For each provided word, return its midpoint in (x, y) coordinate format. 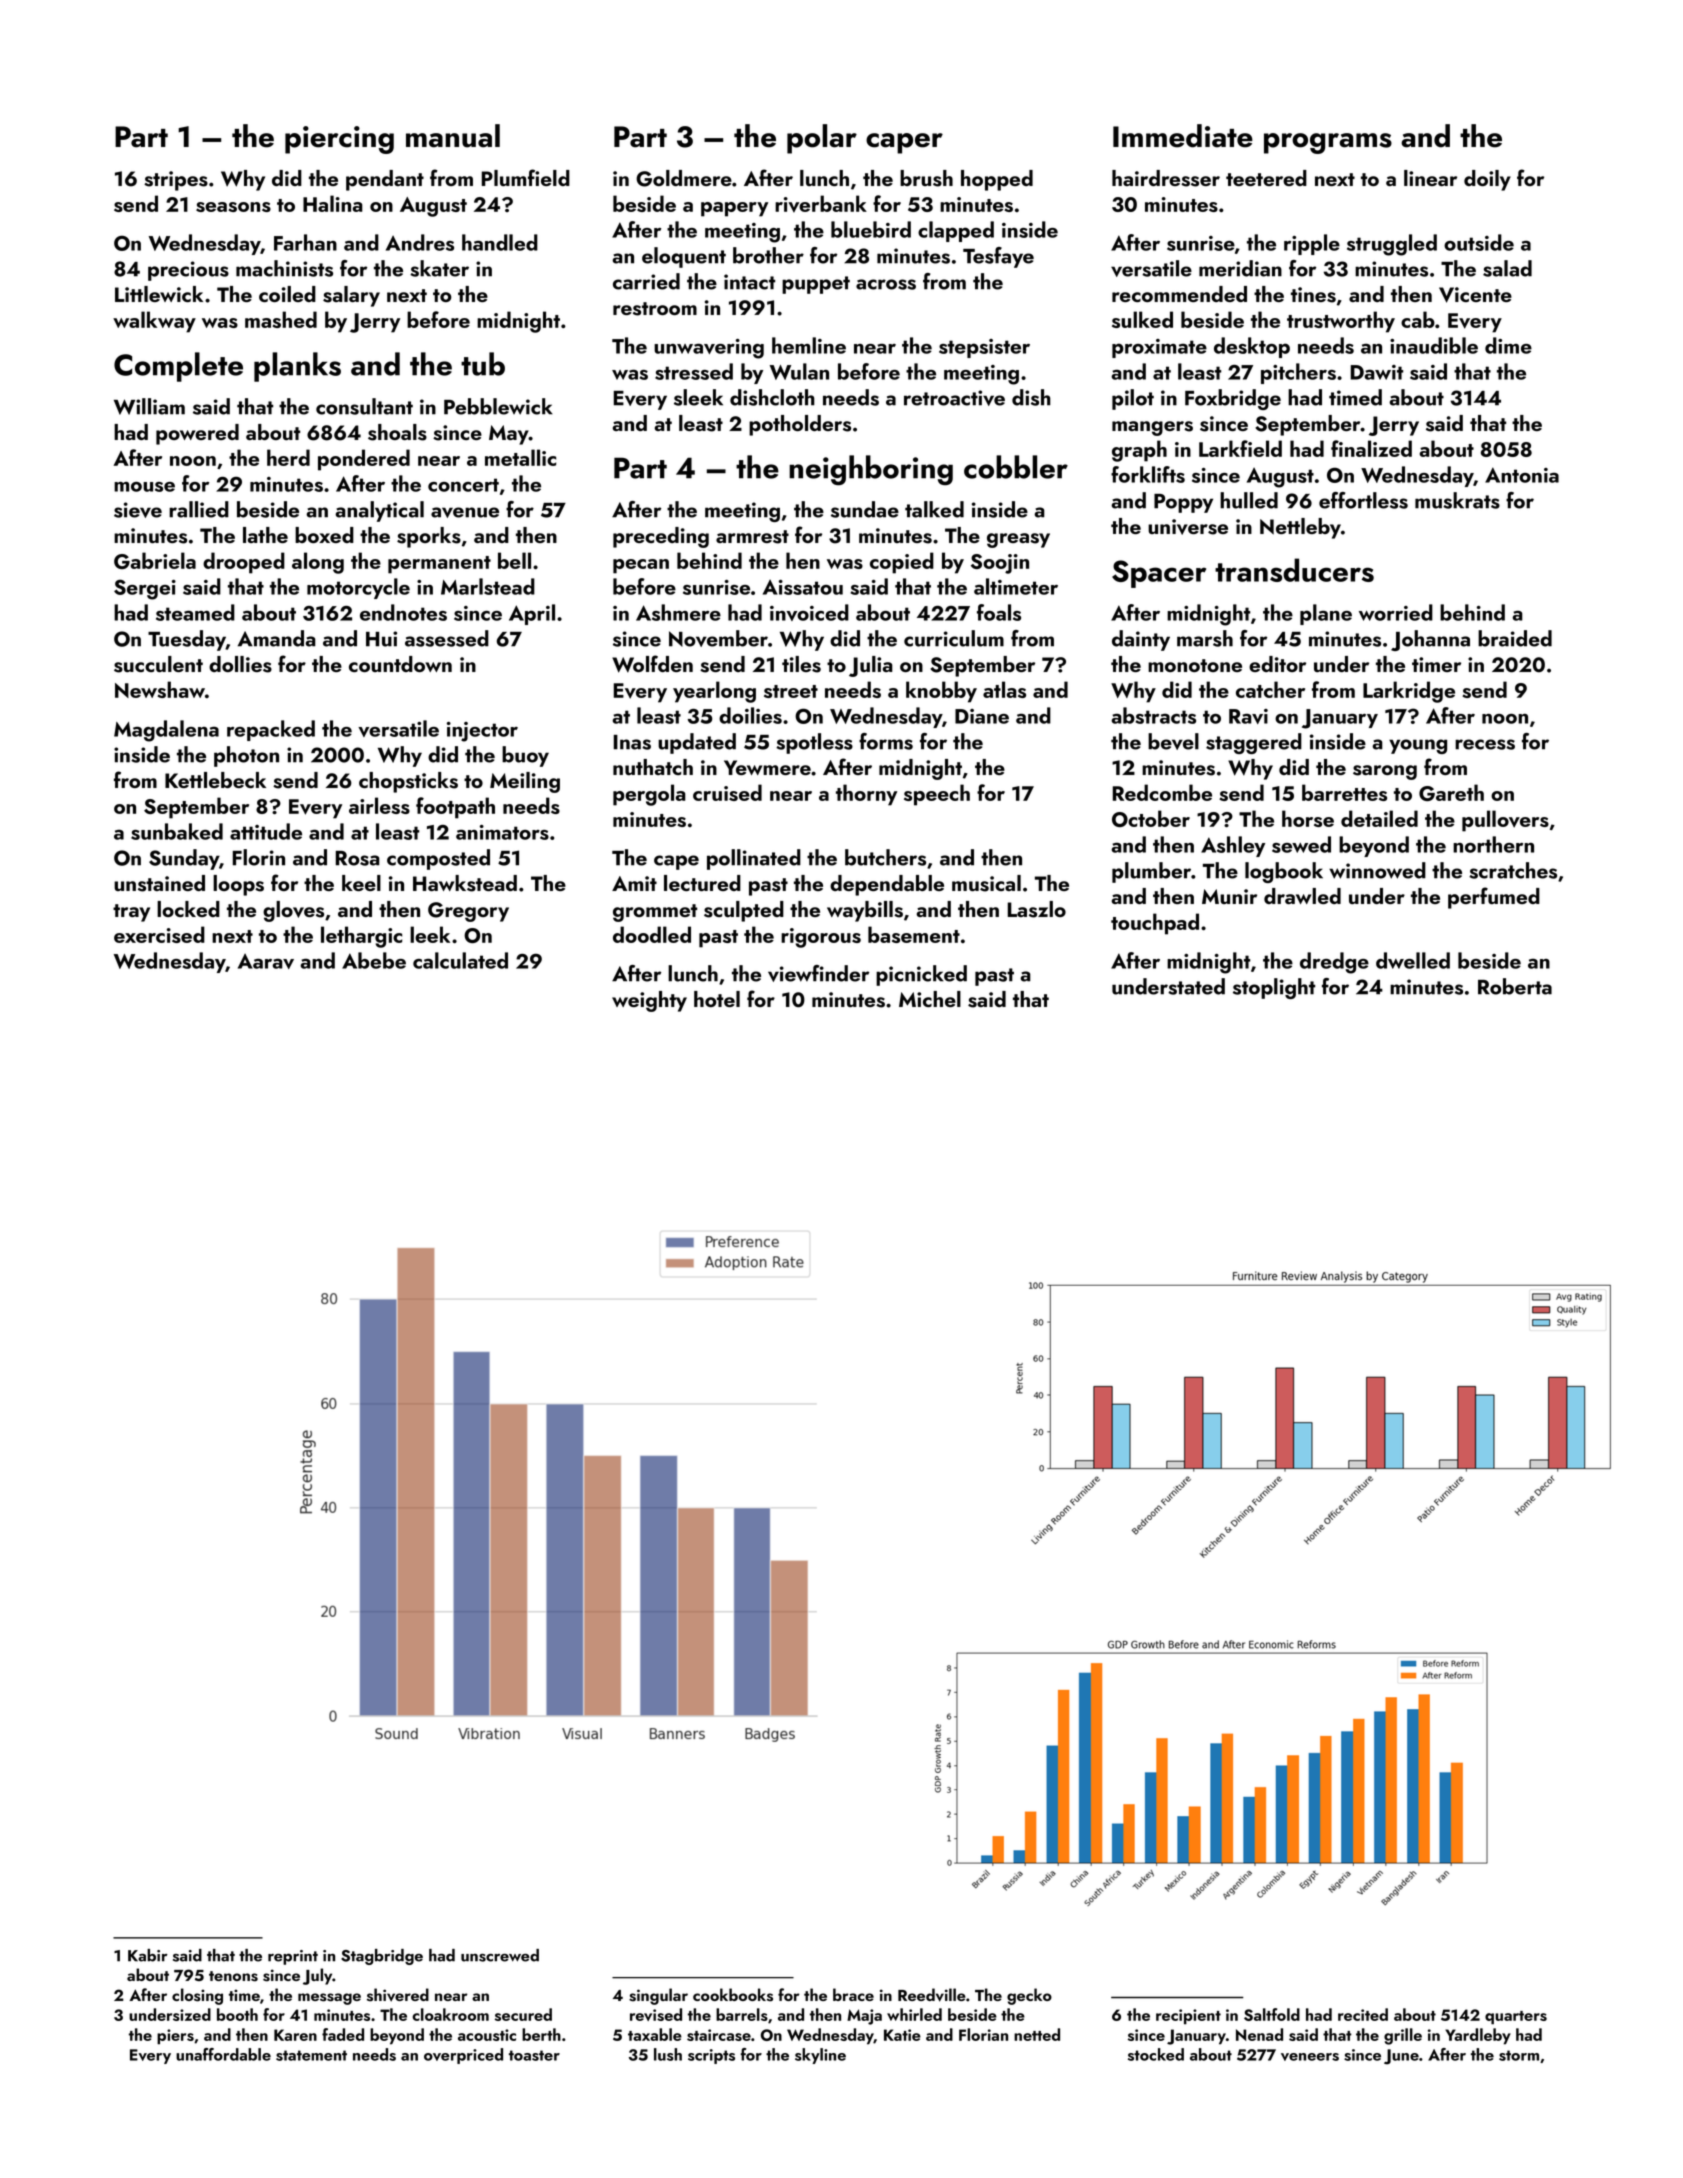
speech (937, 795)
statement (311, 2055)
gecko (1029, 1996)
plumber (1151, 872)
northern (1493, 844)
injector (482, 732)
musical (986, 883)
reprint (293, 1957)
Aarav (266, 961)
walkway (154, 322)
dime (1508, 345)
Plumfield (525, 177)
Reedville (932, 1995)
